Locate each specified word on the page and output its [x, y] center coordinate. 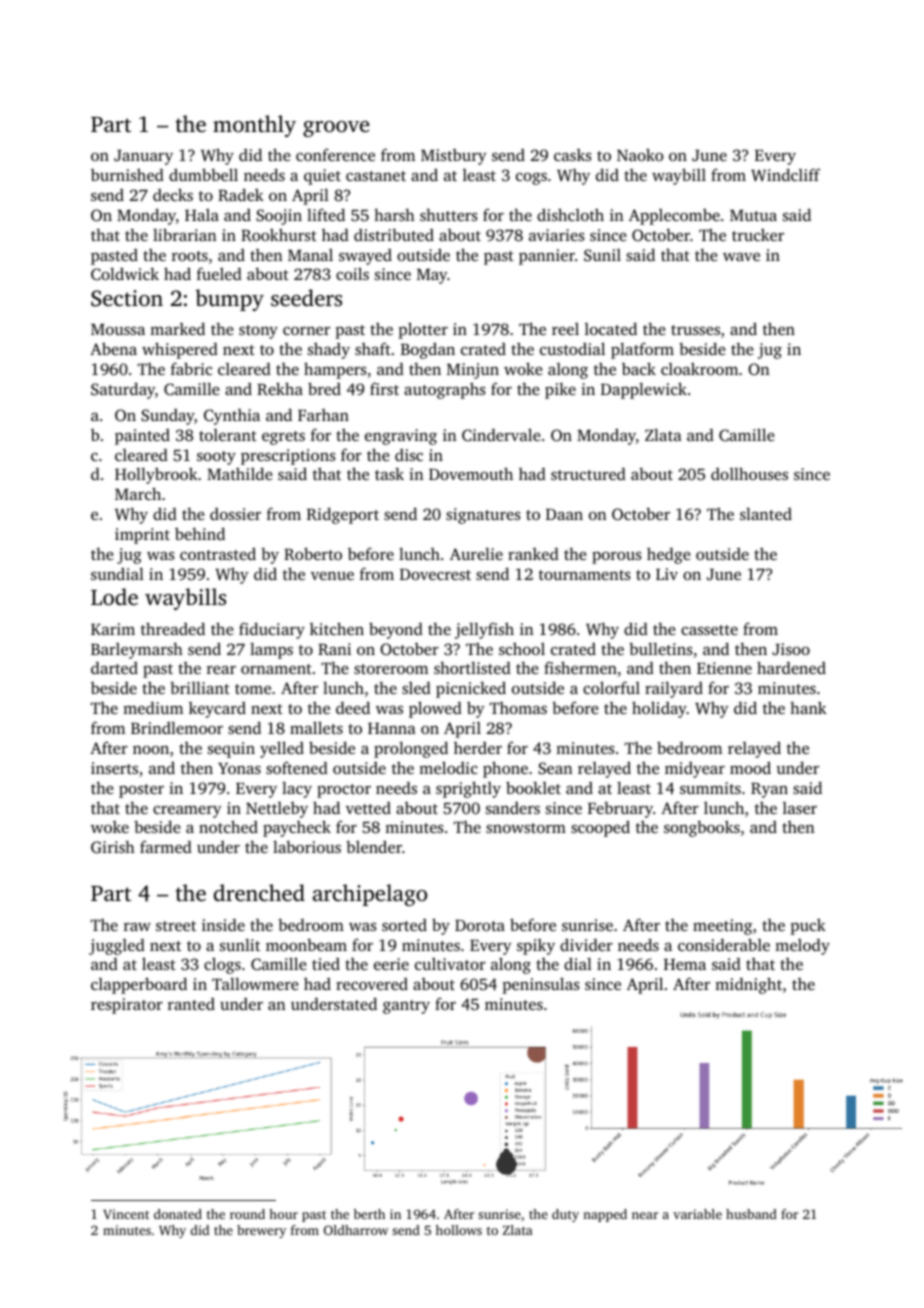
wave [741, 257]
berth [369, 1214]
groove [336, 129]
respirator [127, 1006]
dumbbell [203, 174]
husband [751, 1214]
